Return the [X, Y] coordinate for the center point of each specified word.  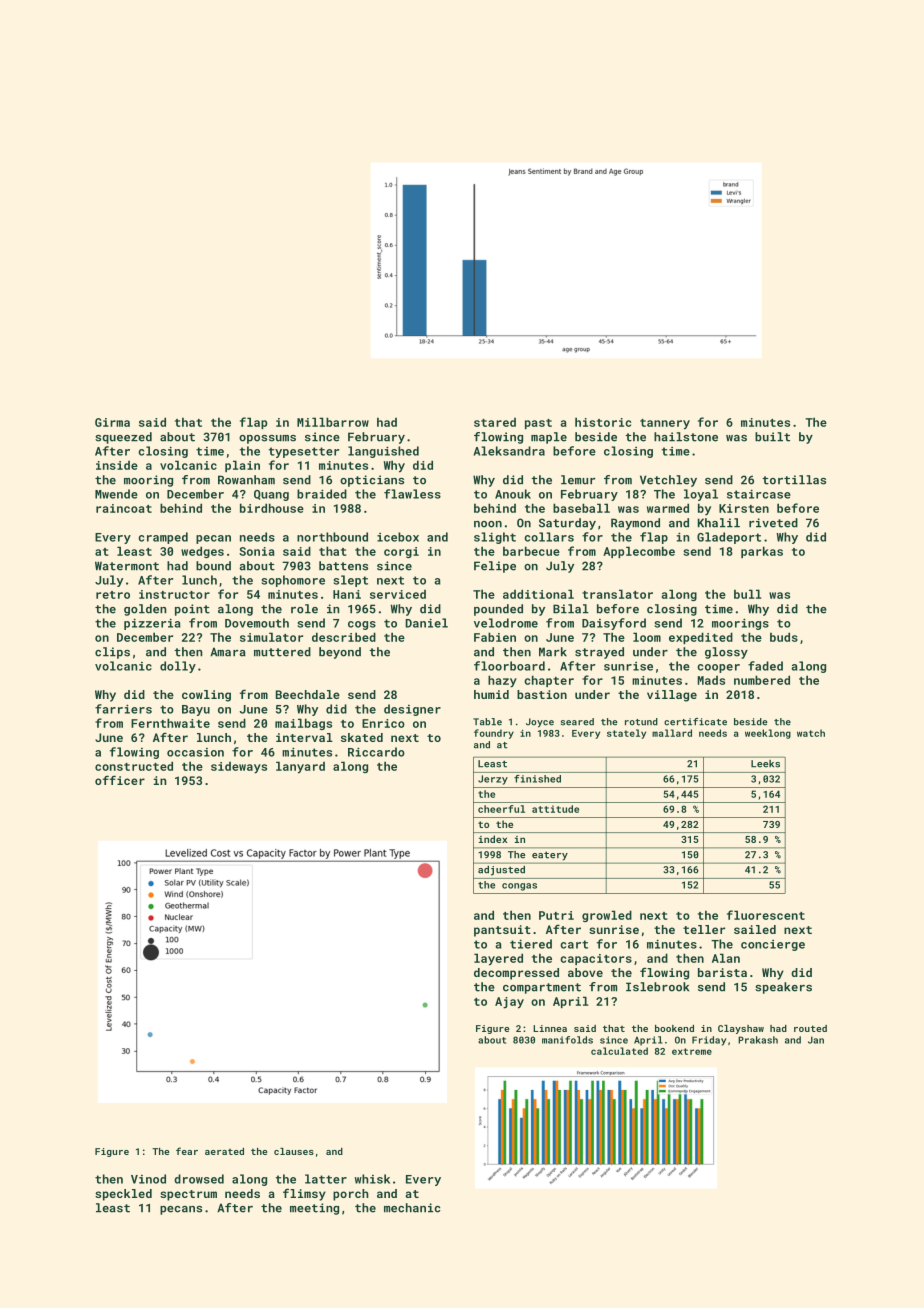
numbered [762, 680]
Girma [112, 422]
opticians [372, 481]
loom [647, 637]
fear [187, 1151]
